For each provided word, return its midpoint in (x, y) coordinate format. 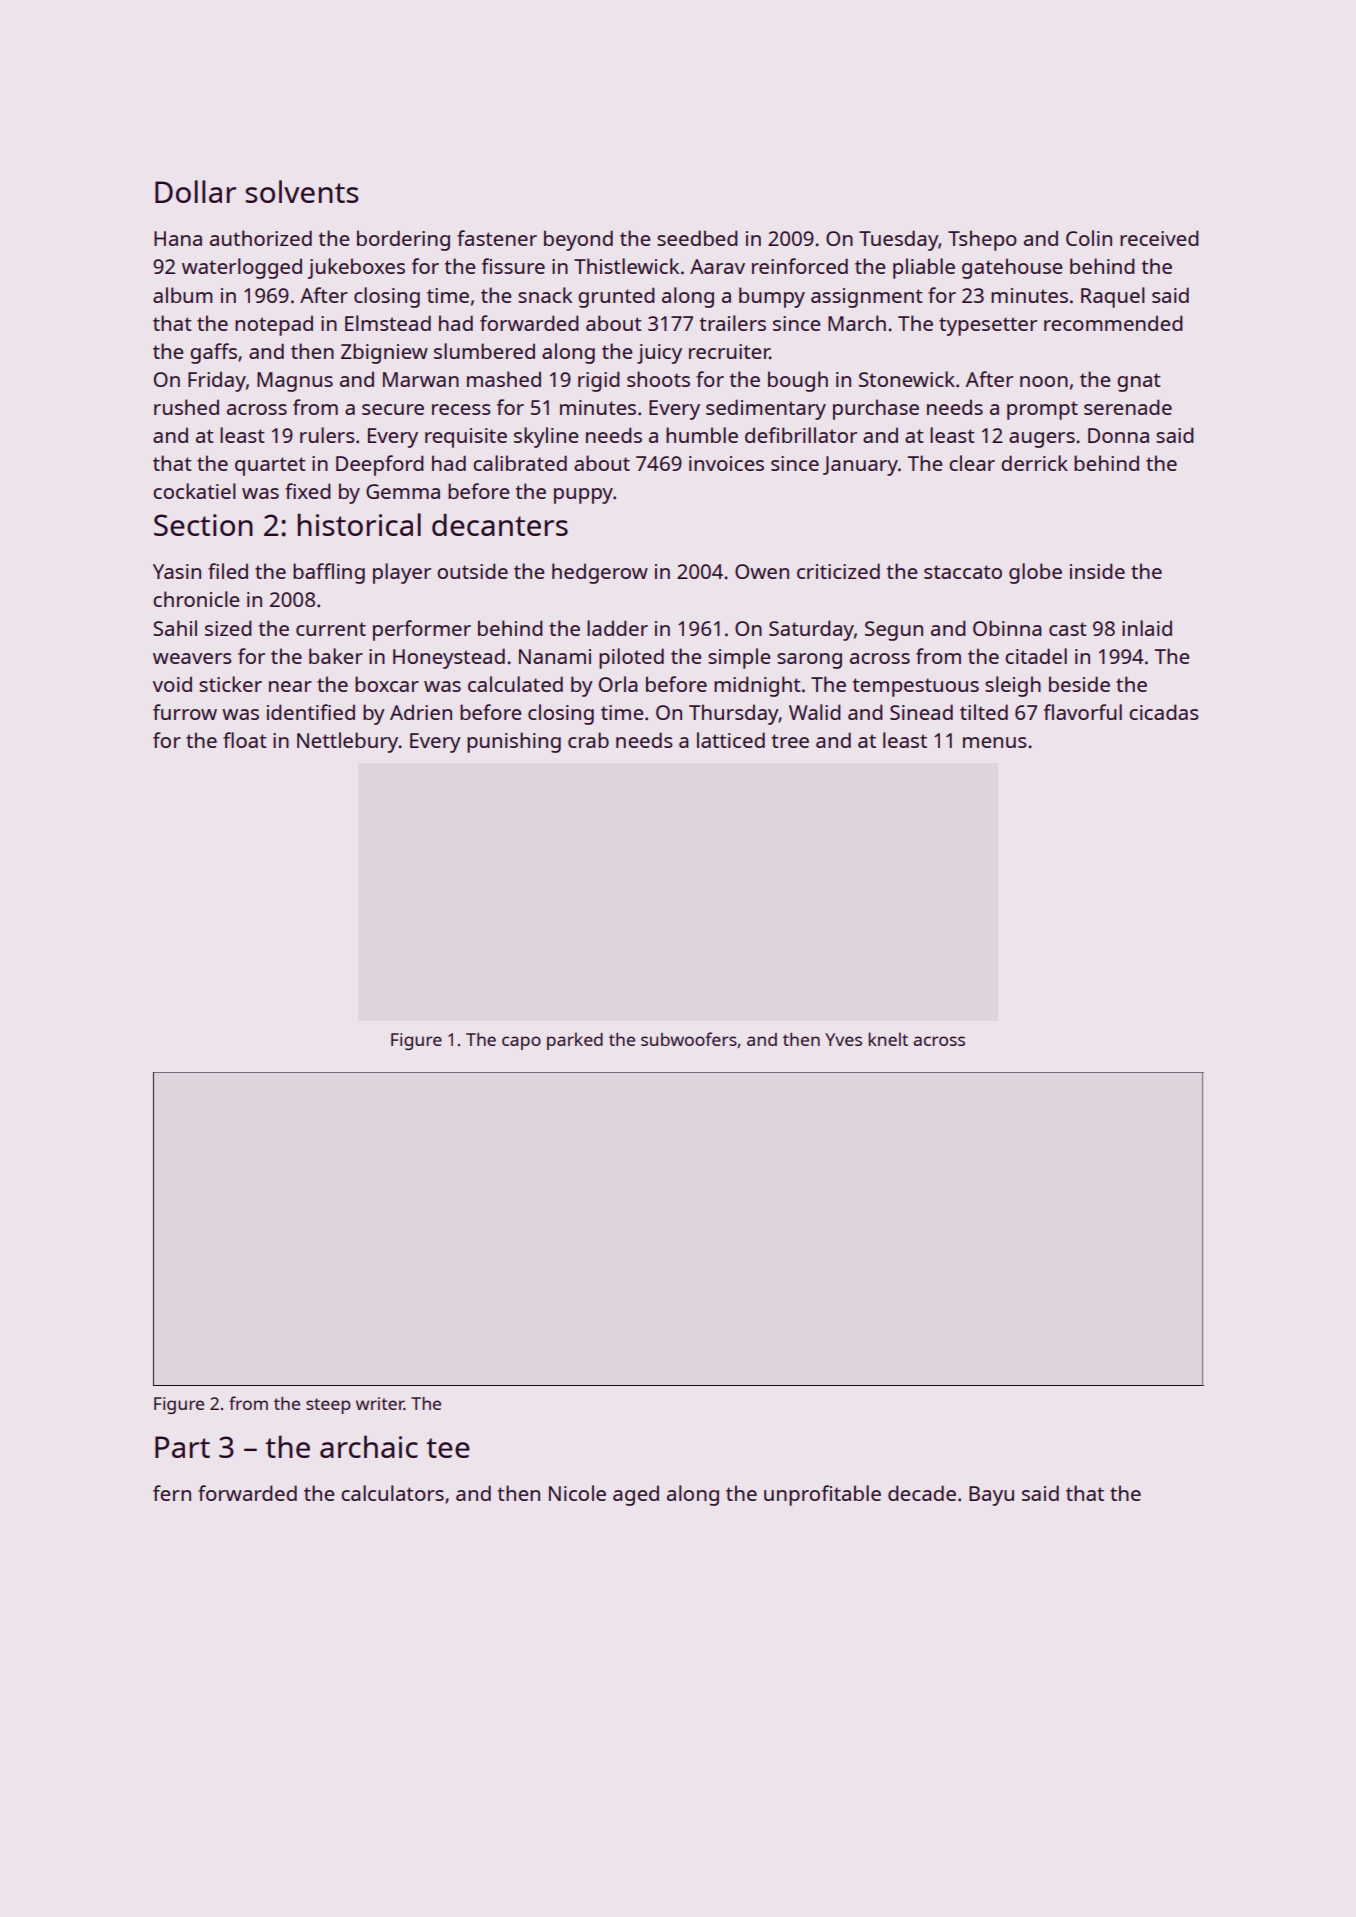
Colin (1089, 238)
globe (1035, 573)
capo (521, 1043)
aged (636, 1495)
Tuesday (898, 240)
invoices (726, 463)
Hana (178, 238)
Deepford (380, 465)
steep (328, 1406)
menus (995, 742)
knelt (888, 1039)
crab (588, 740)
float (245, 740)
